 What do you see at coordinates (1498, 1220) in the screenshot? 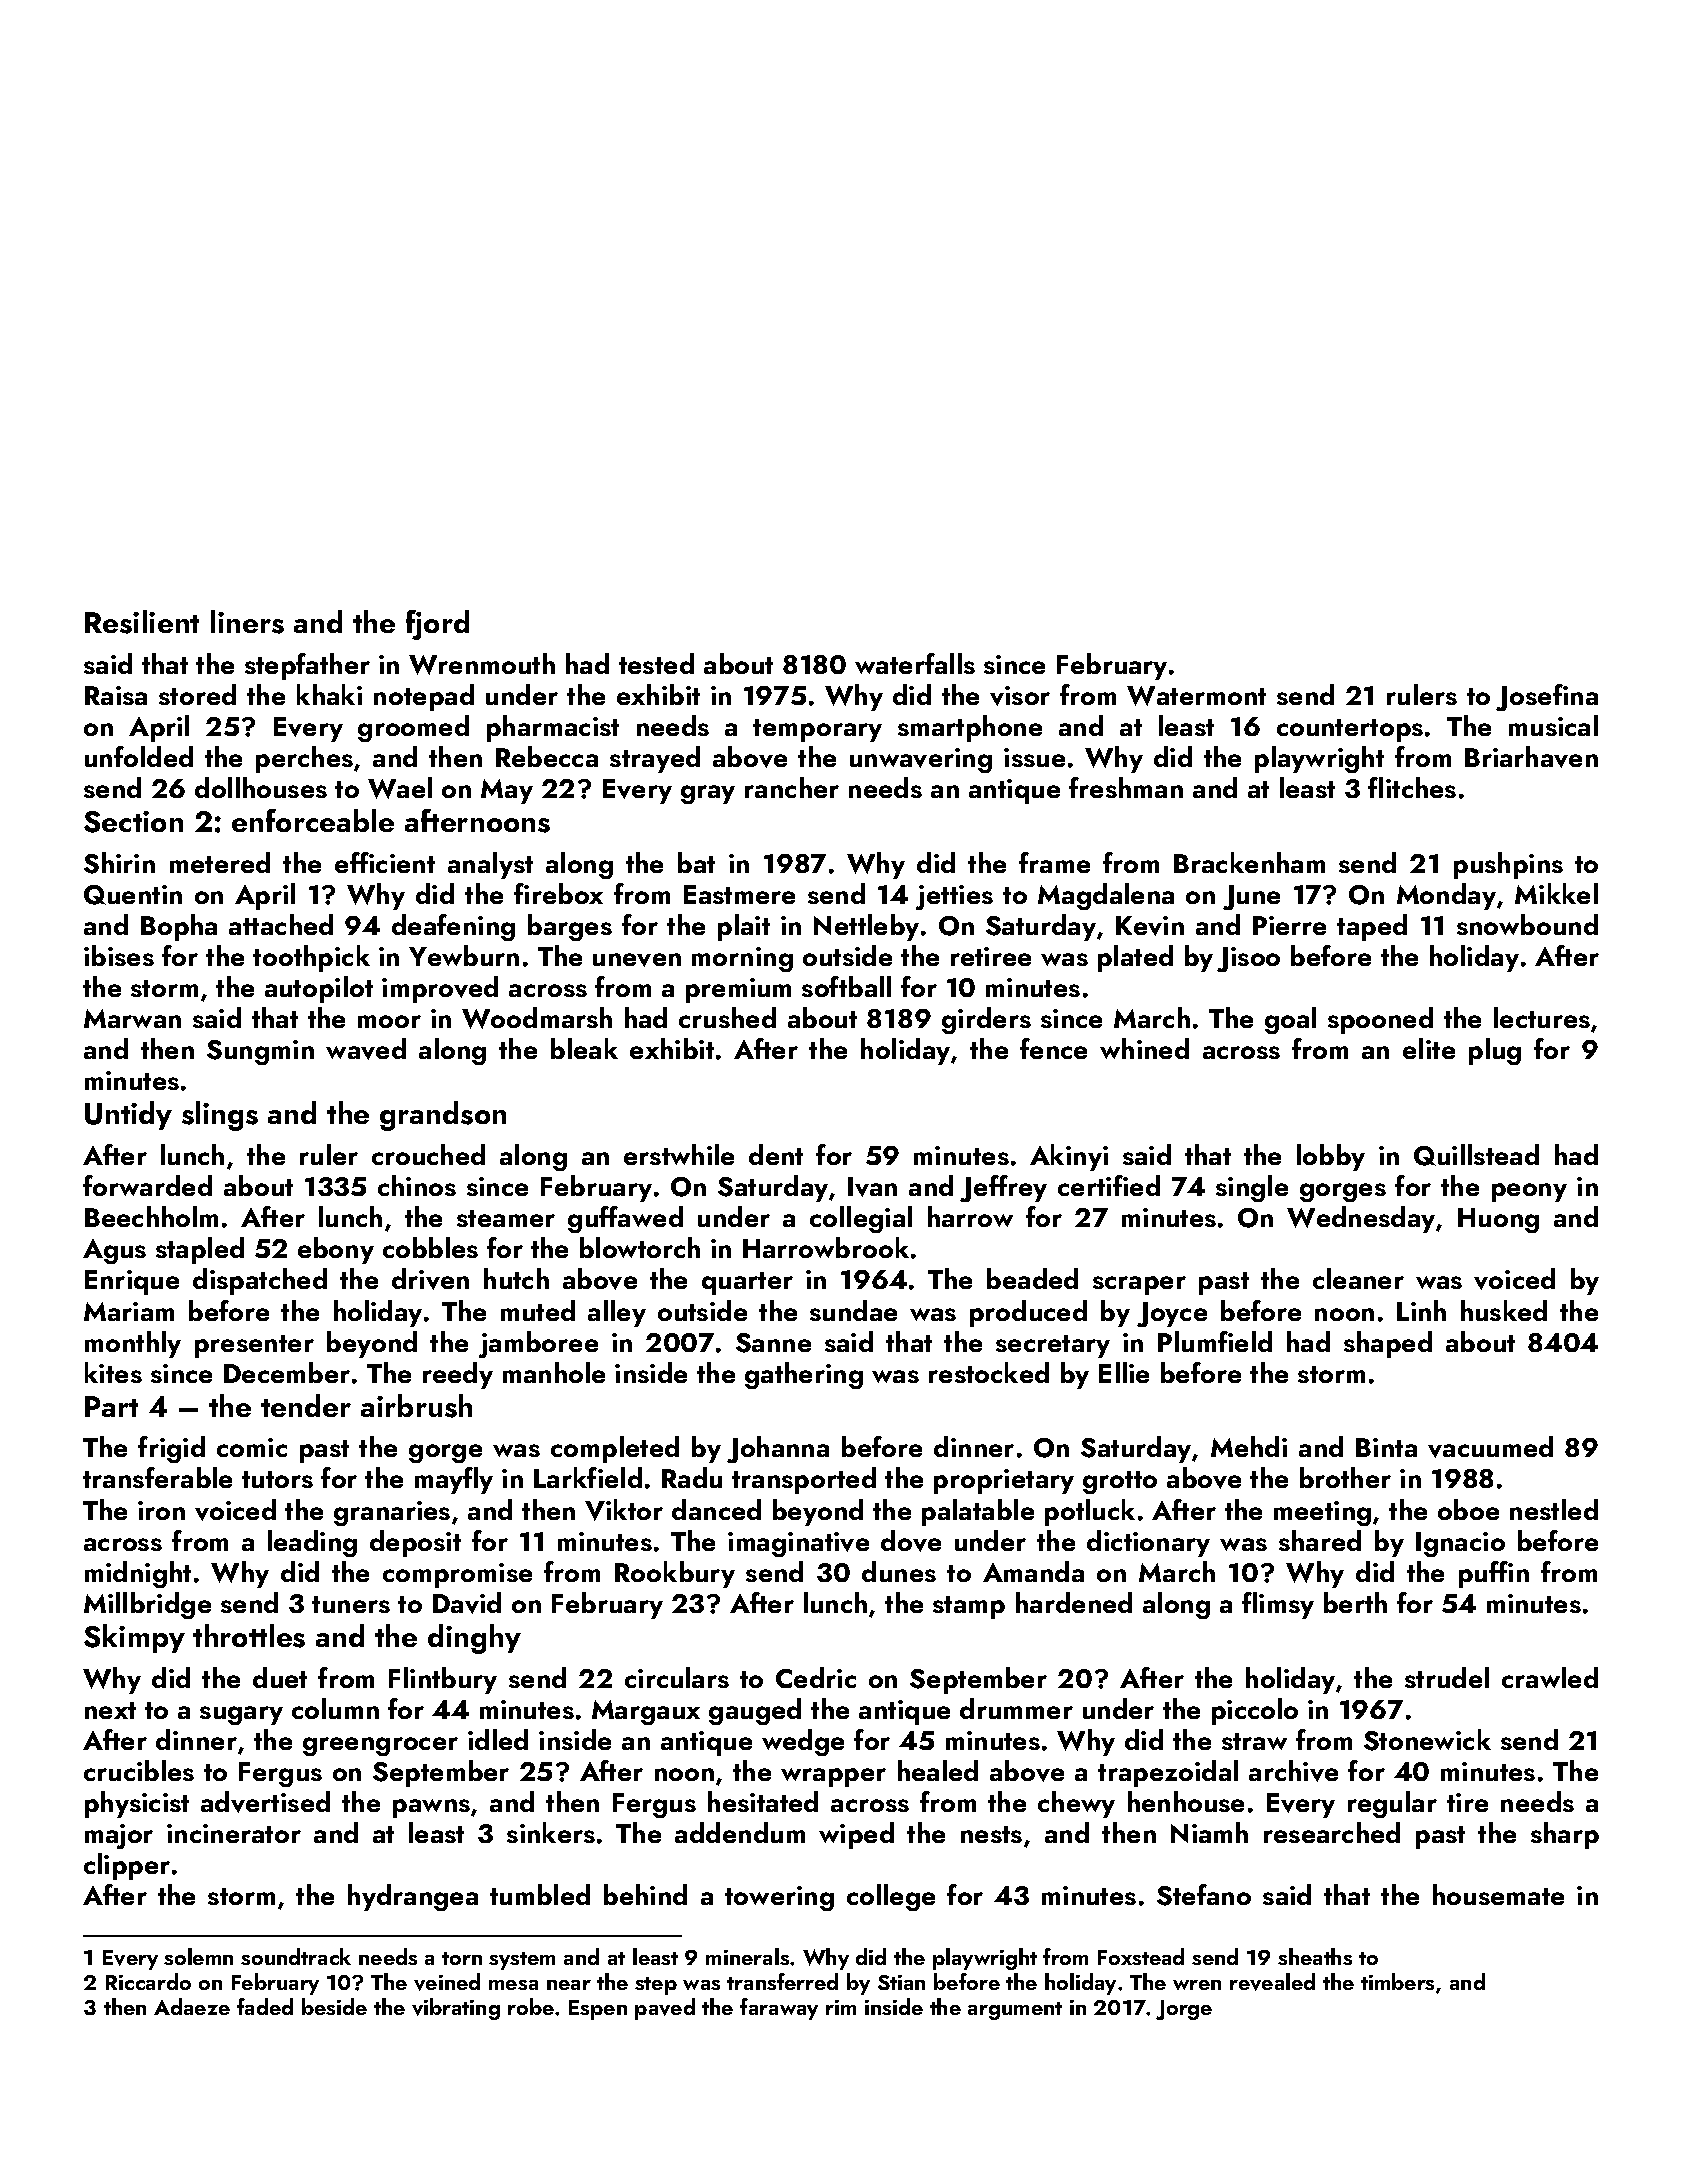
I see `Huong` at bounding box center [1498, 1220].
